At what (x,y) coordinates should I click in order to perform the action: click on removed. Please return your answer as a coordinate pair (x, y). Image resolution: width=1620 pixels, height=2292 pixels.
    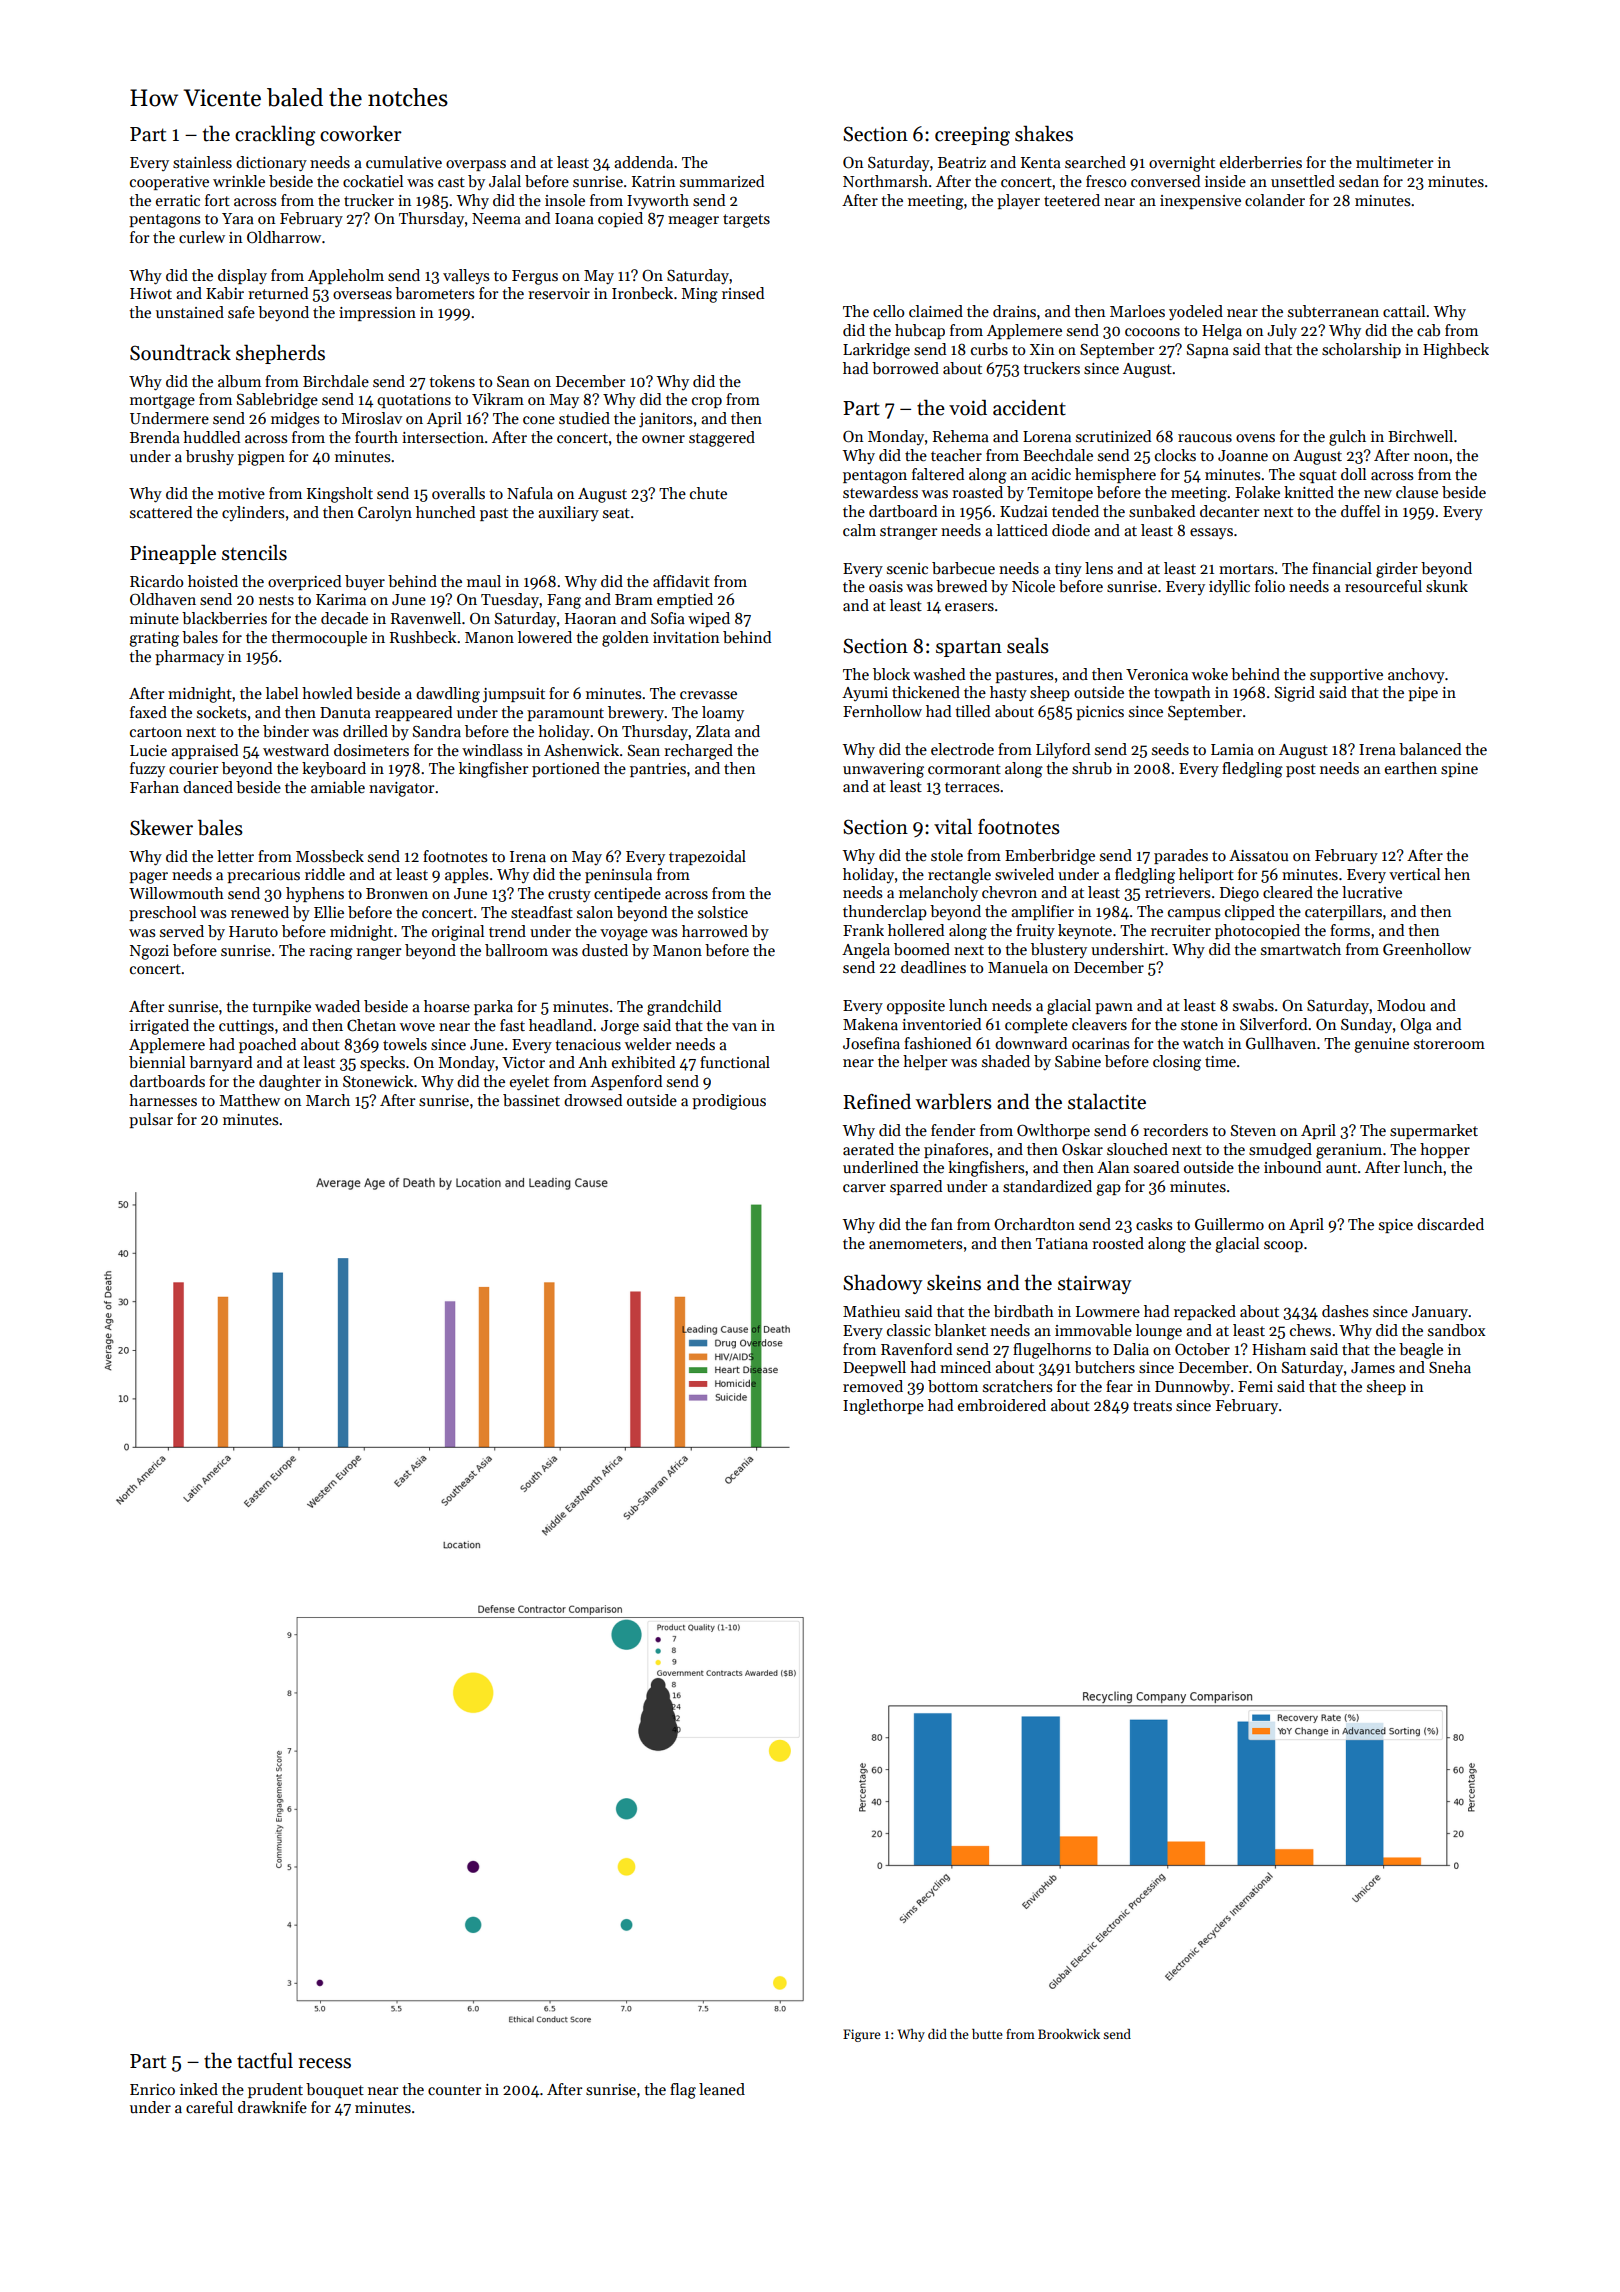
    Looking at the image, I should click on (873, 1386).
